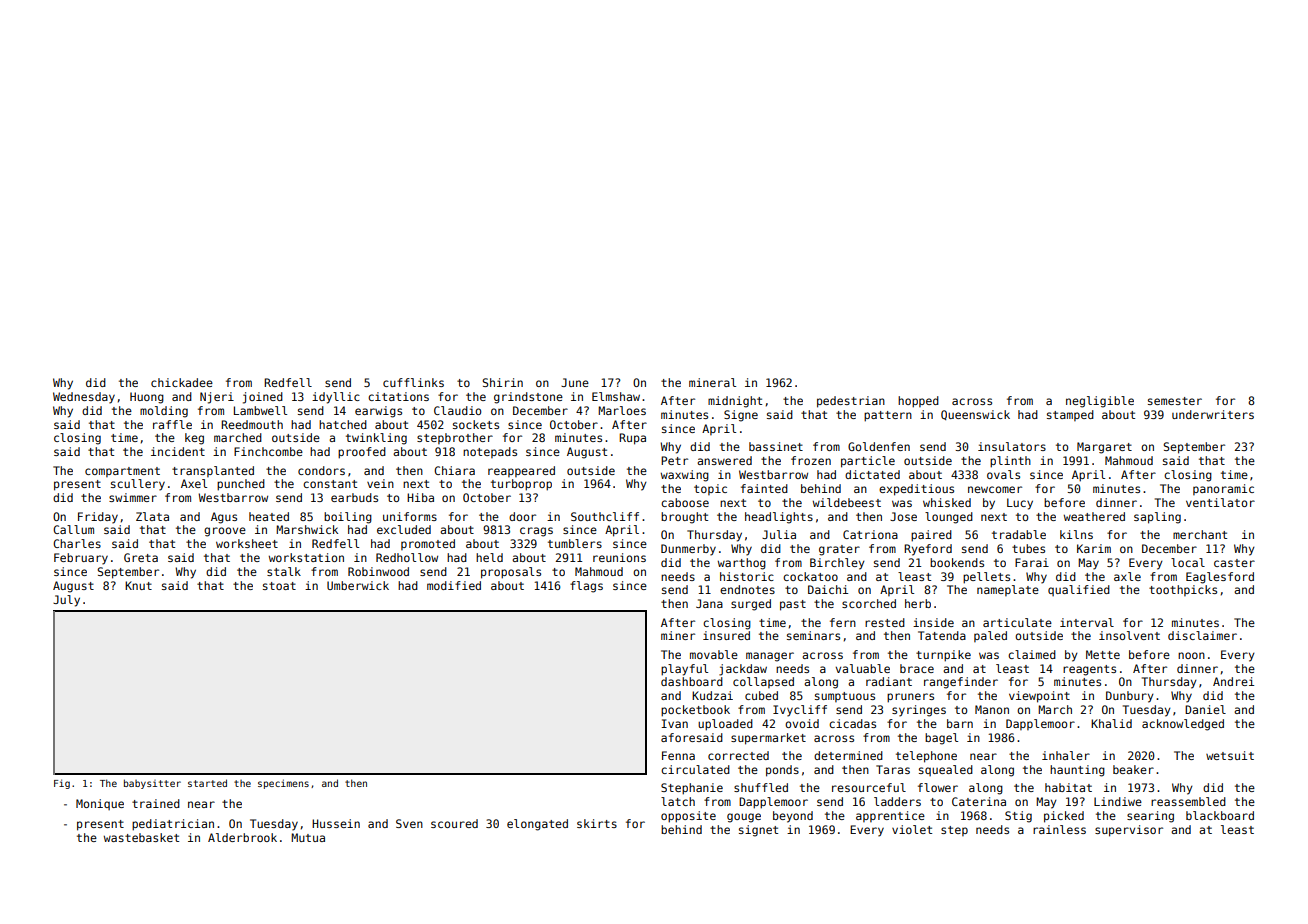 Image resolution: width=1308 pixels, height=924 pixels. What do you see at coordinates (1205, 709) in the screenshot?
I see `Daniel` at bounding box center [1205, 709].
